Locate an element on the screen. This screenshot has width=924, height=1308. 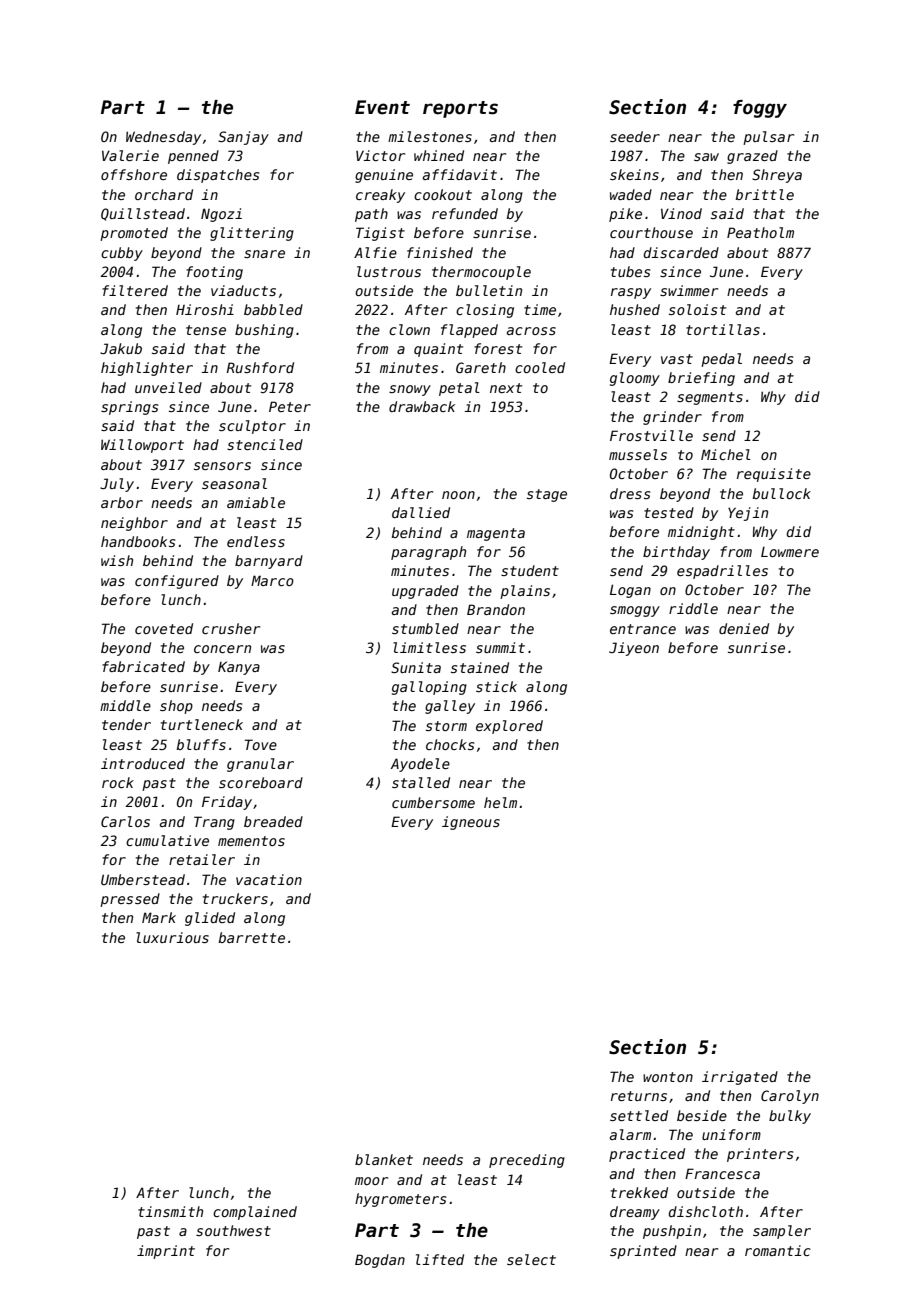
igneous is located at coordinates (471, 823).
